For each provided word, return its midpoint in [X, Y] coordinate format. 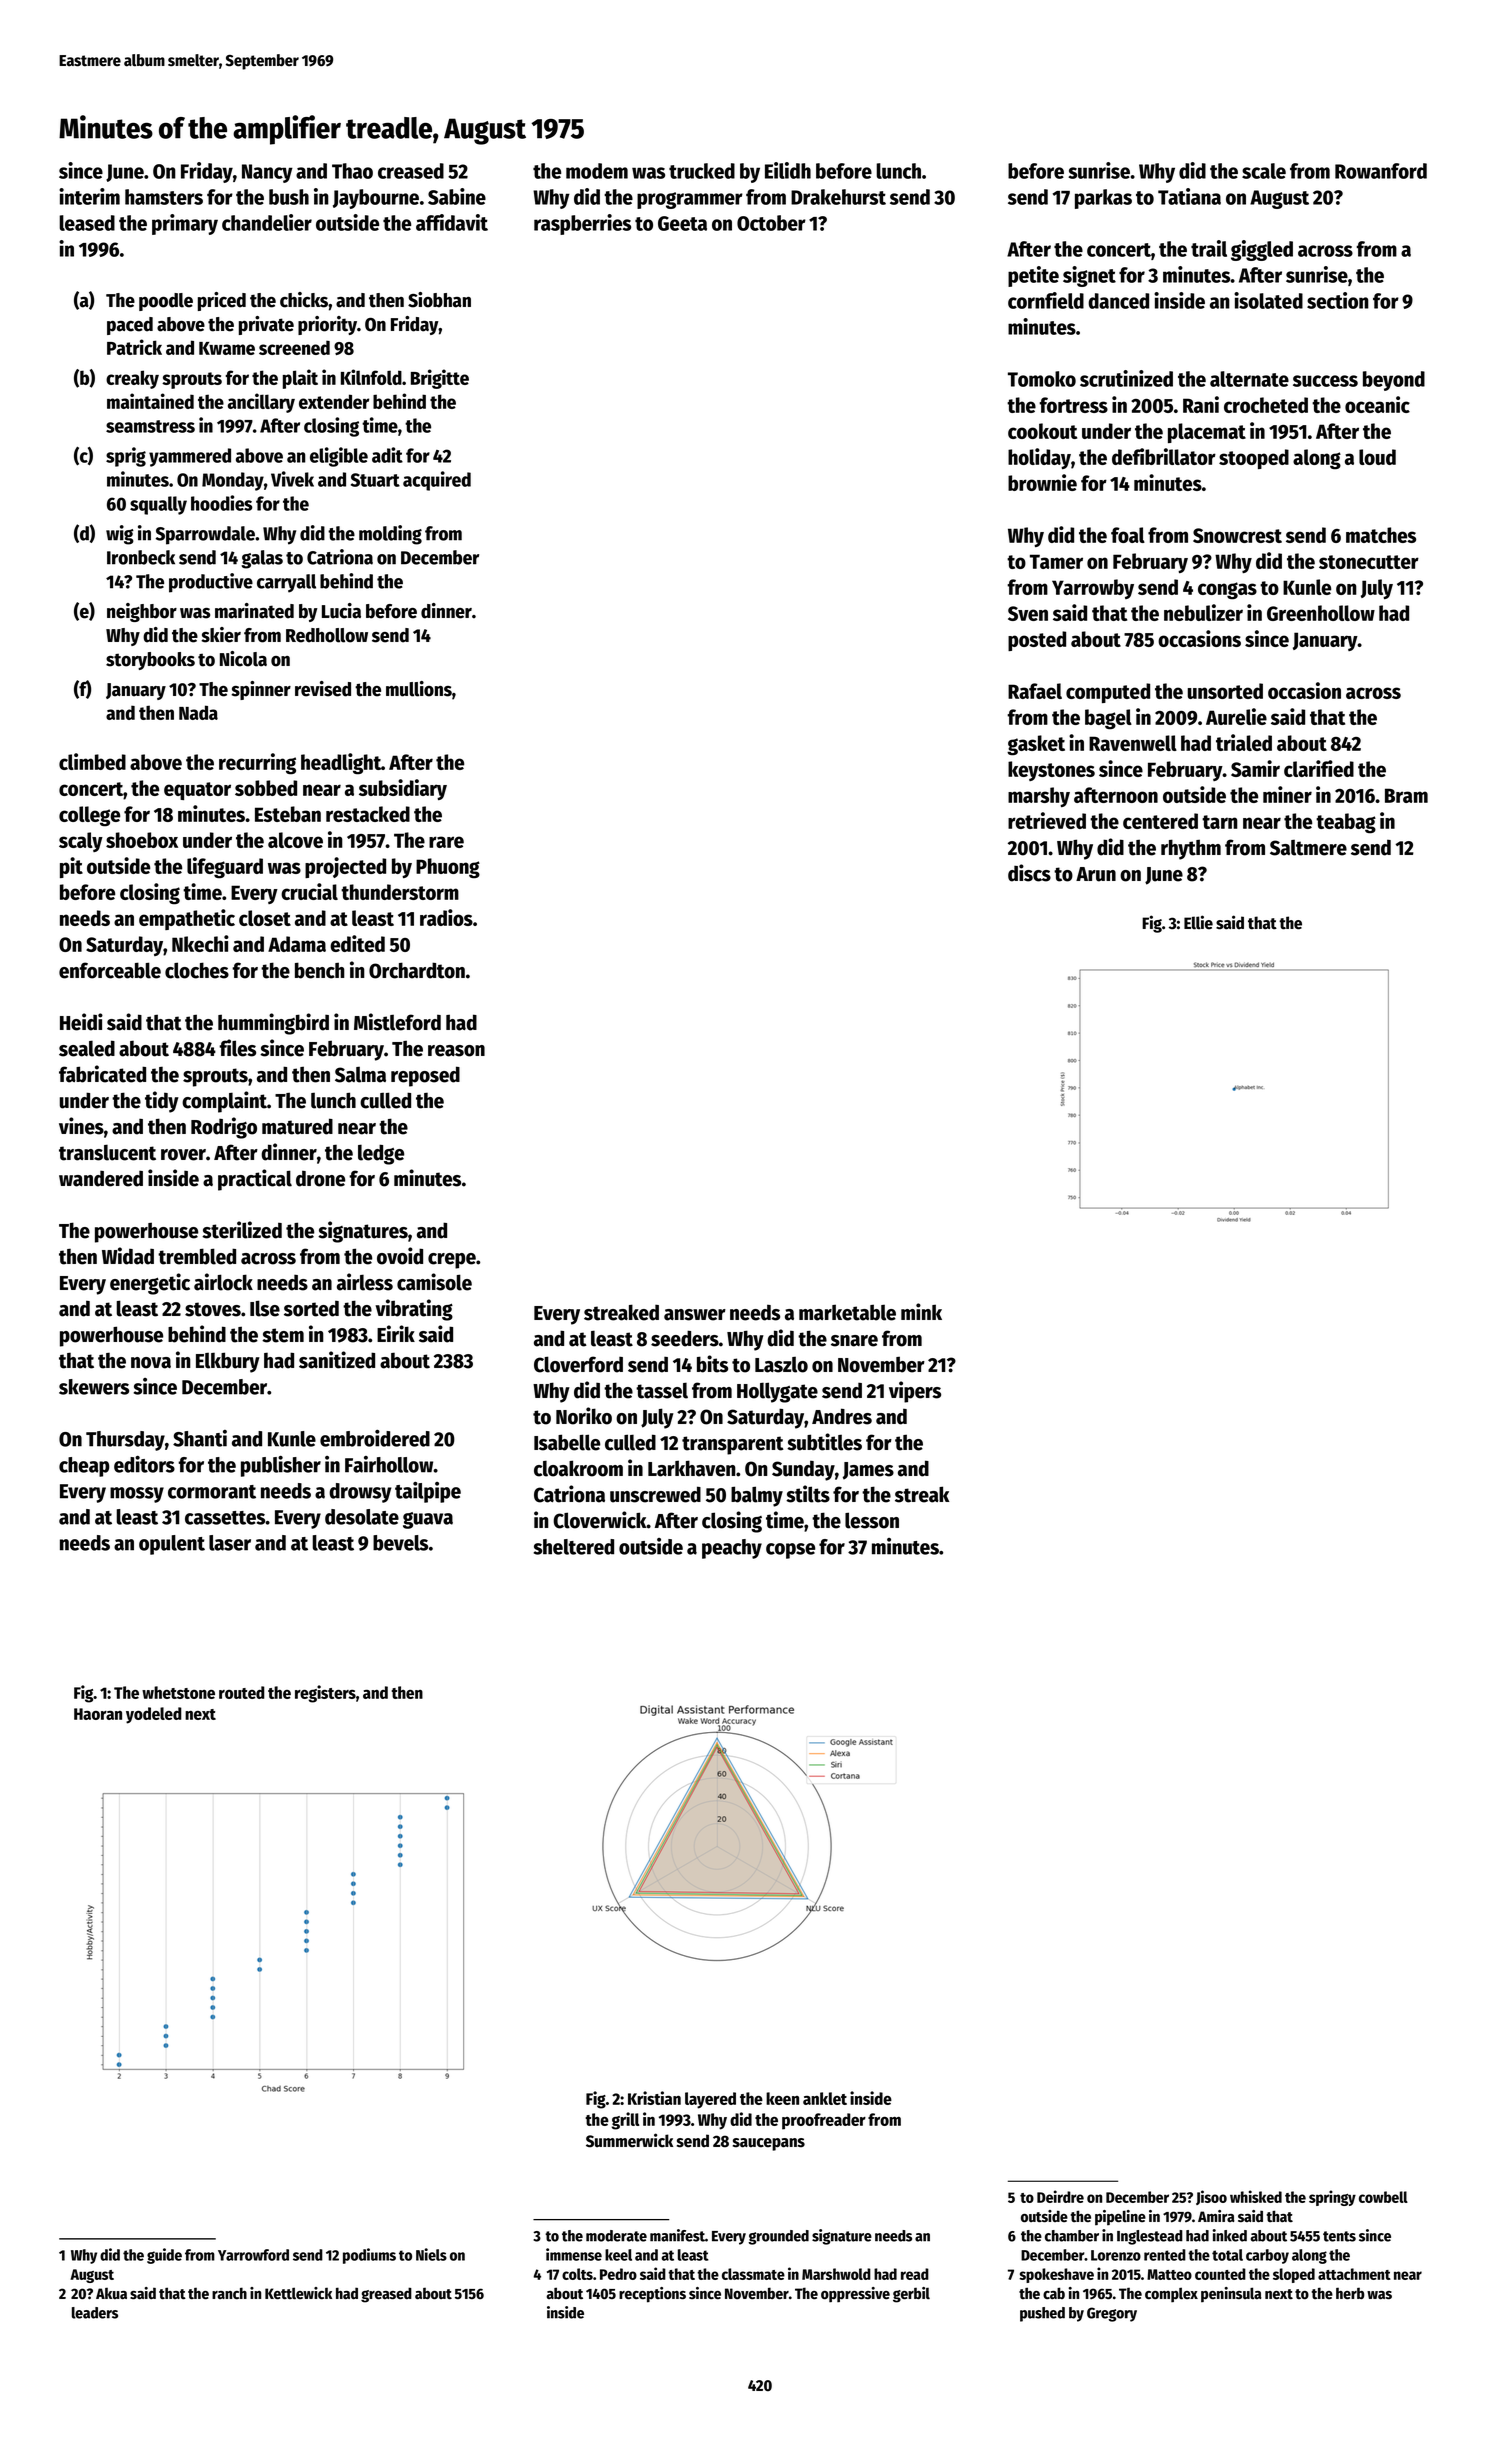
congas [1227, 591]
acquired [437, 481]
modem [597, 171]
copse [790, 1551]
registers [325, 1694]
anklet [825, 2098]
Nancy [267, 173]
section [1338, 300]
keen [782, 2098]
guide [164, 2256]
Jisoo [1211, 2197]
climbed [92, 761]
